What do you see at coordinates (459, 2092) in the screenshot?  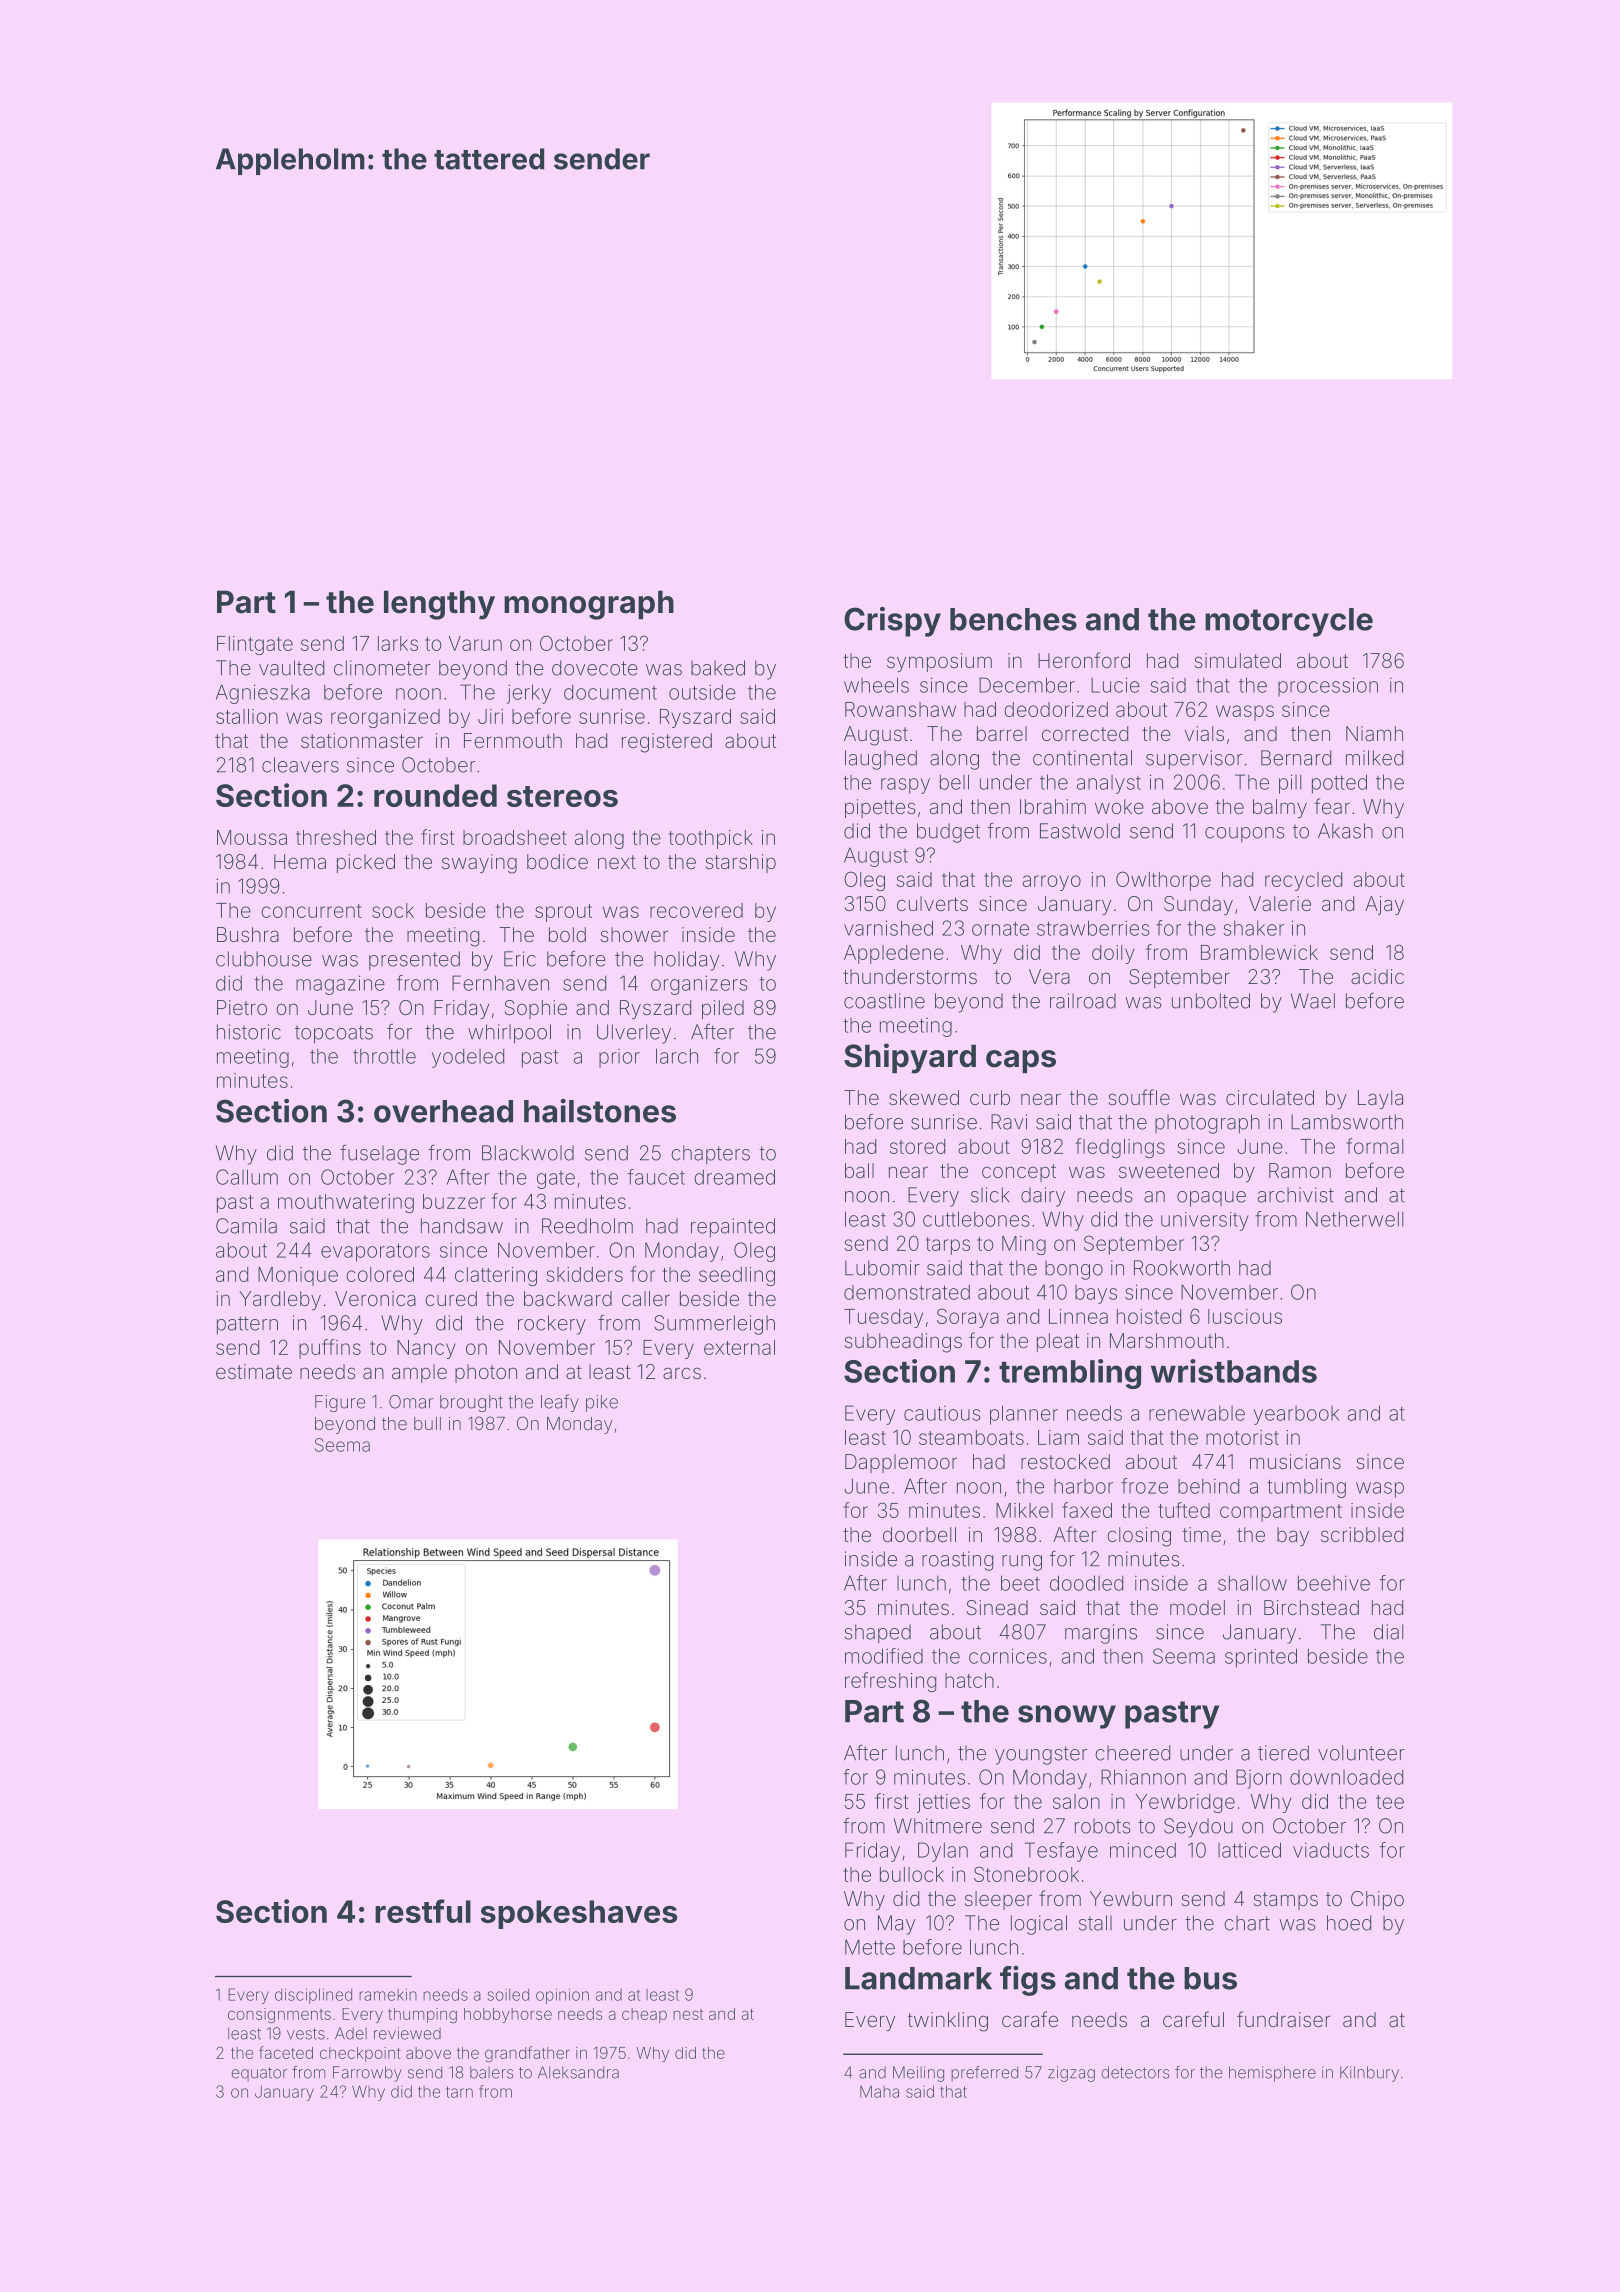 I see `tarn` at bounding box center [459, 2092].
